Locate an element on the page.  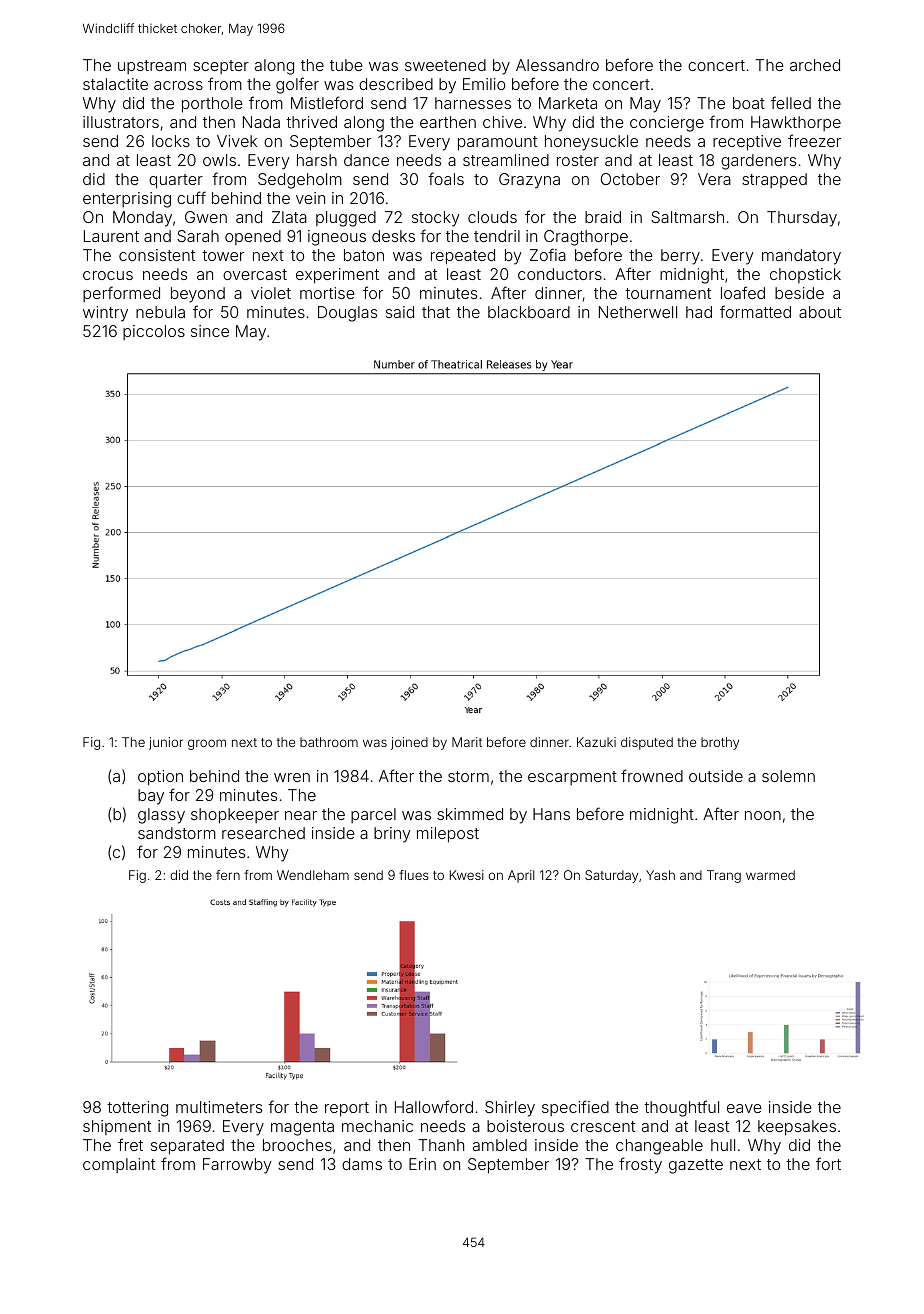
solemn is located at coordinates (788, 776).
